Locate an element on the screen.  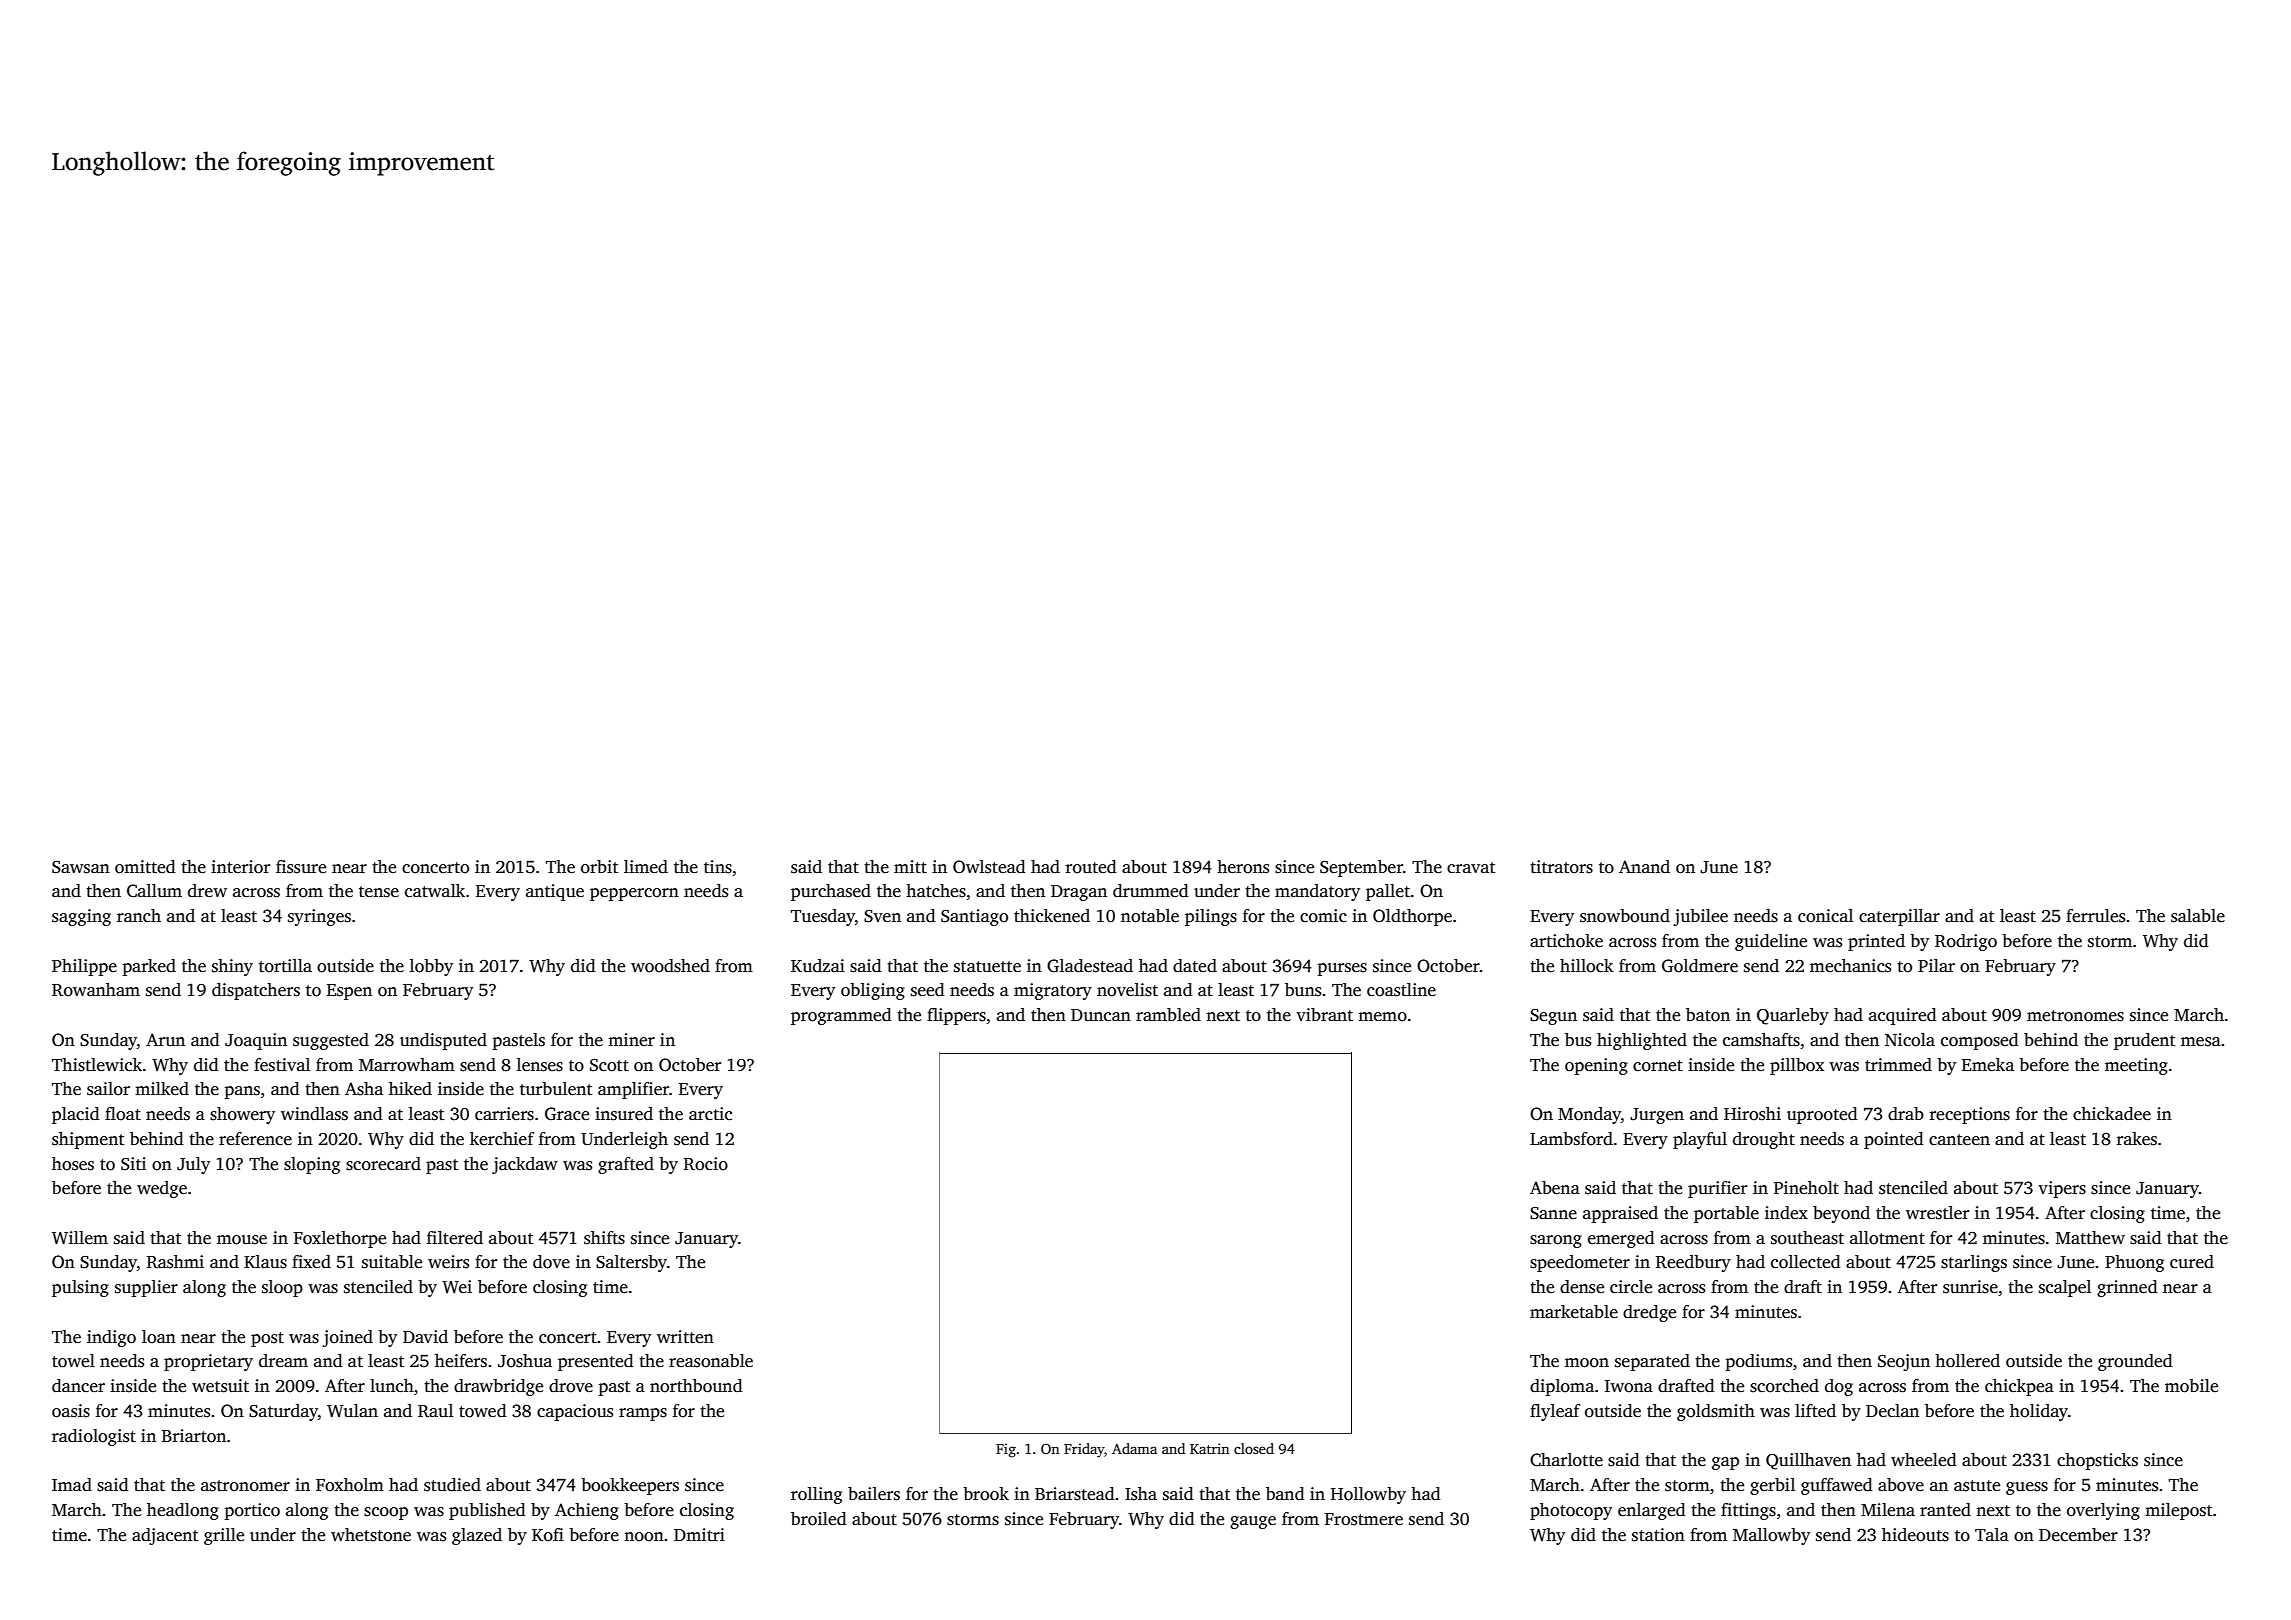
Tuesday is located at coordinates (823, 917).
